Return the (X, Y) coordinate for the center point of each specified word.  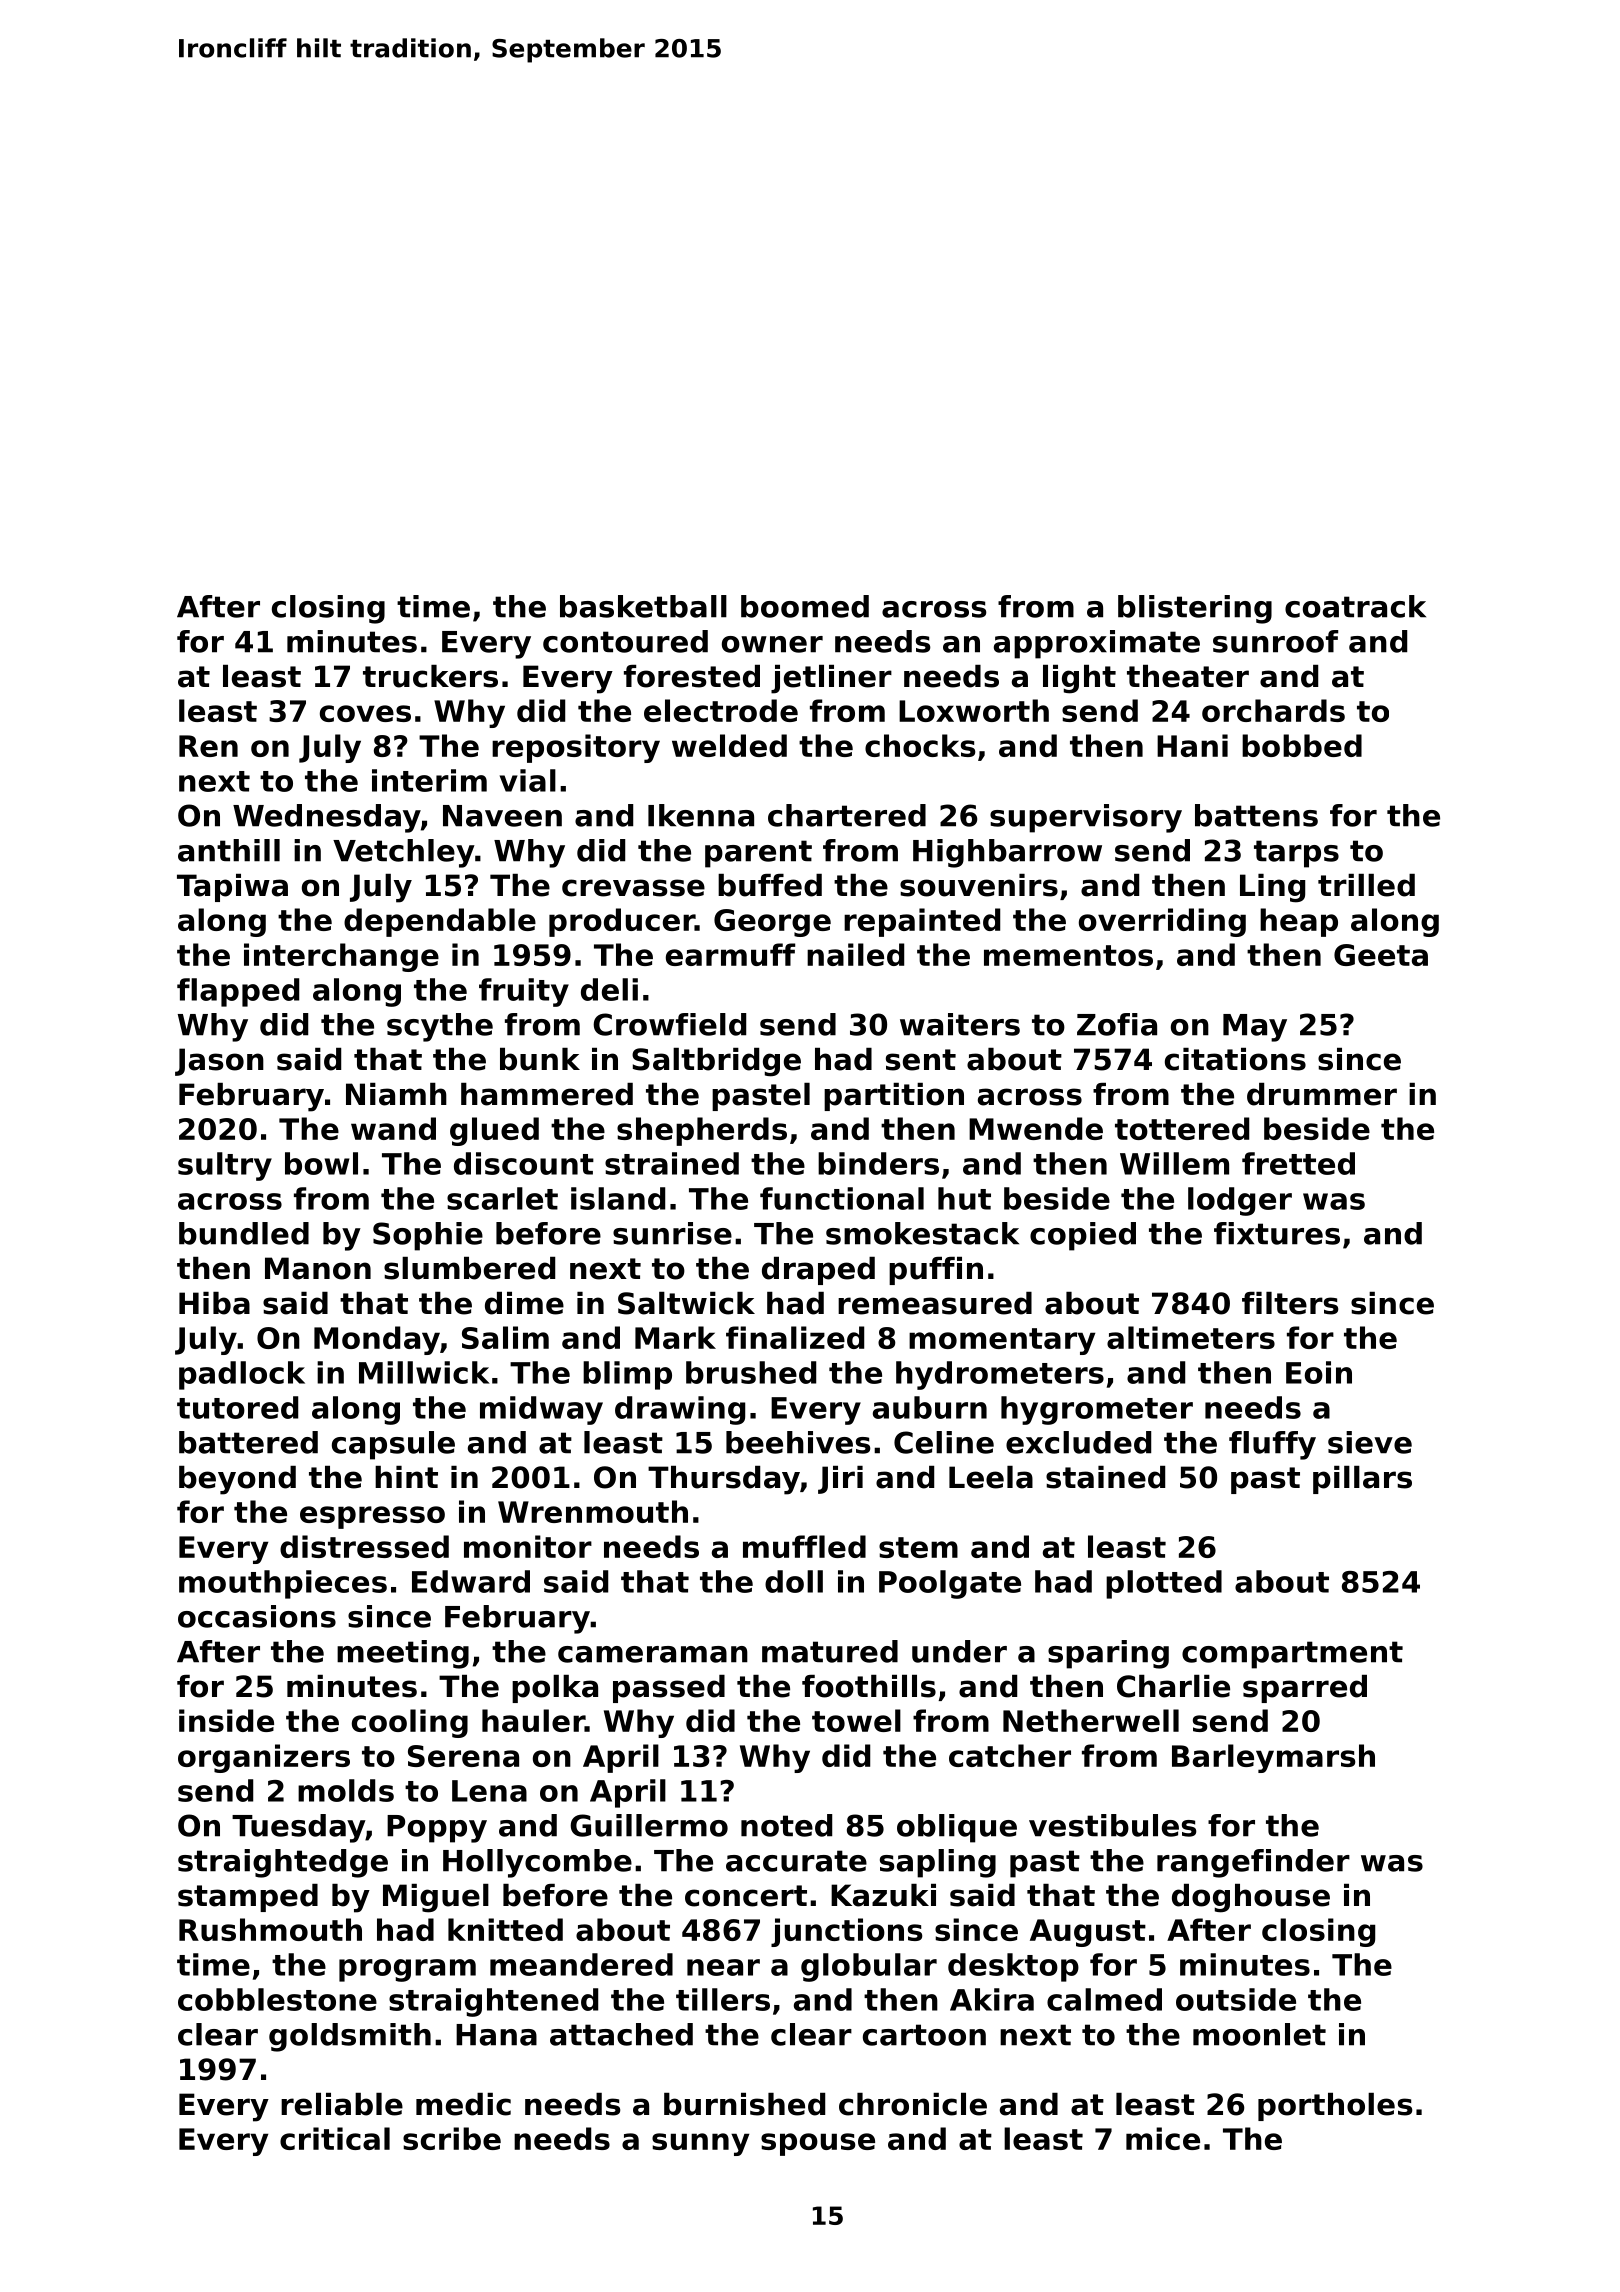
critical (335, 2138)
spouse (818, 2144)
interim (429, 780)
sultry (225, 1166)
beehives (798, 1442)
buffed (770, 885)
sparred (1305, 1689)
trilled (1366, 885)
